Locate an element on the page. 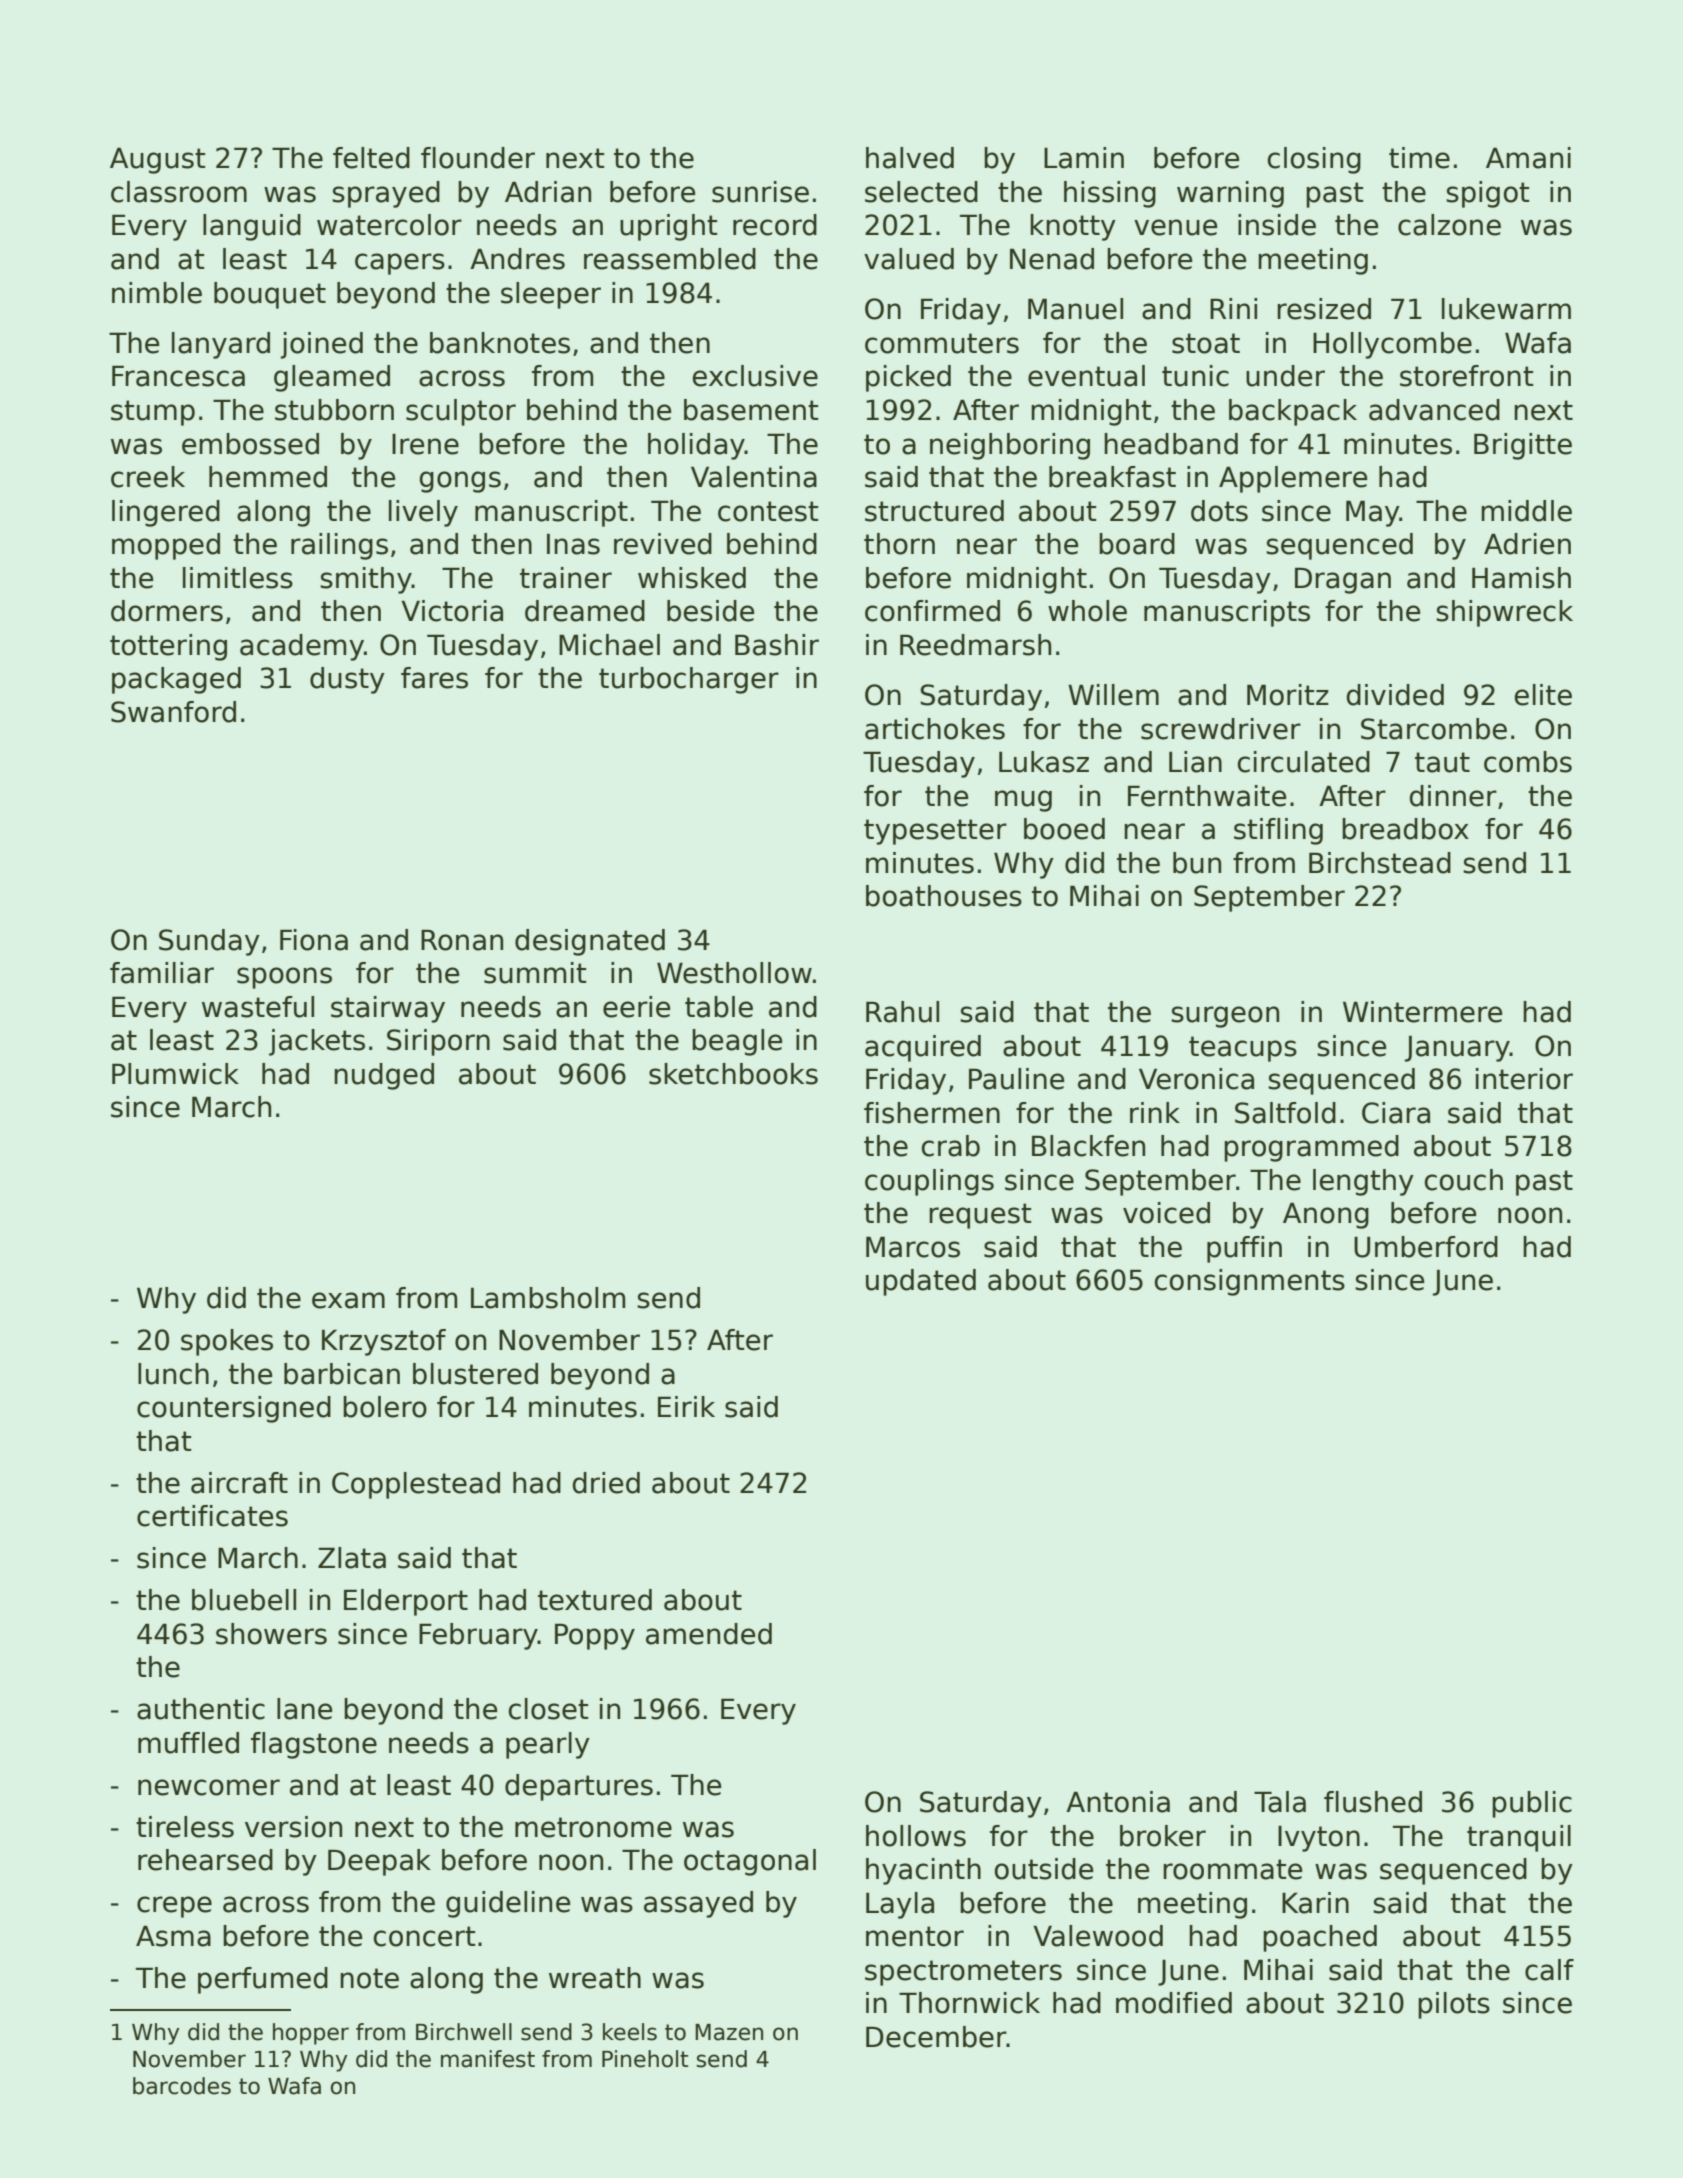 Image resolution: width=1683 pixels, height=2178 pixels. Adrian is located at coordinates (548, 192).
